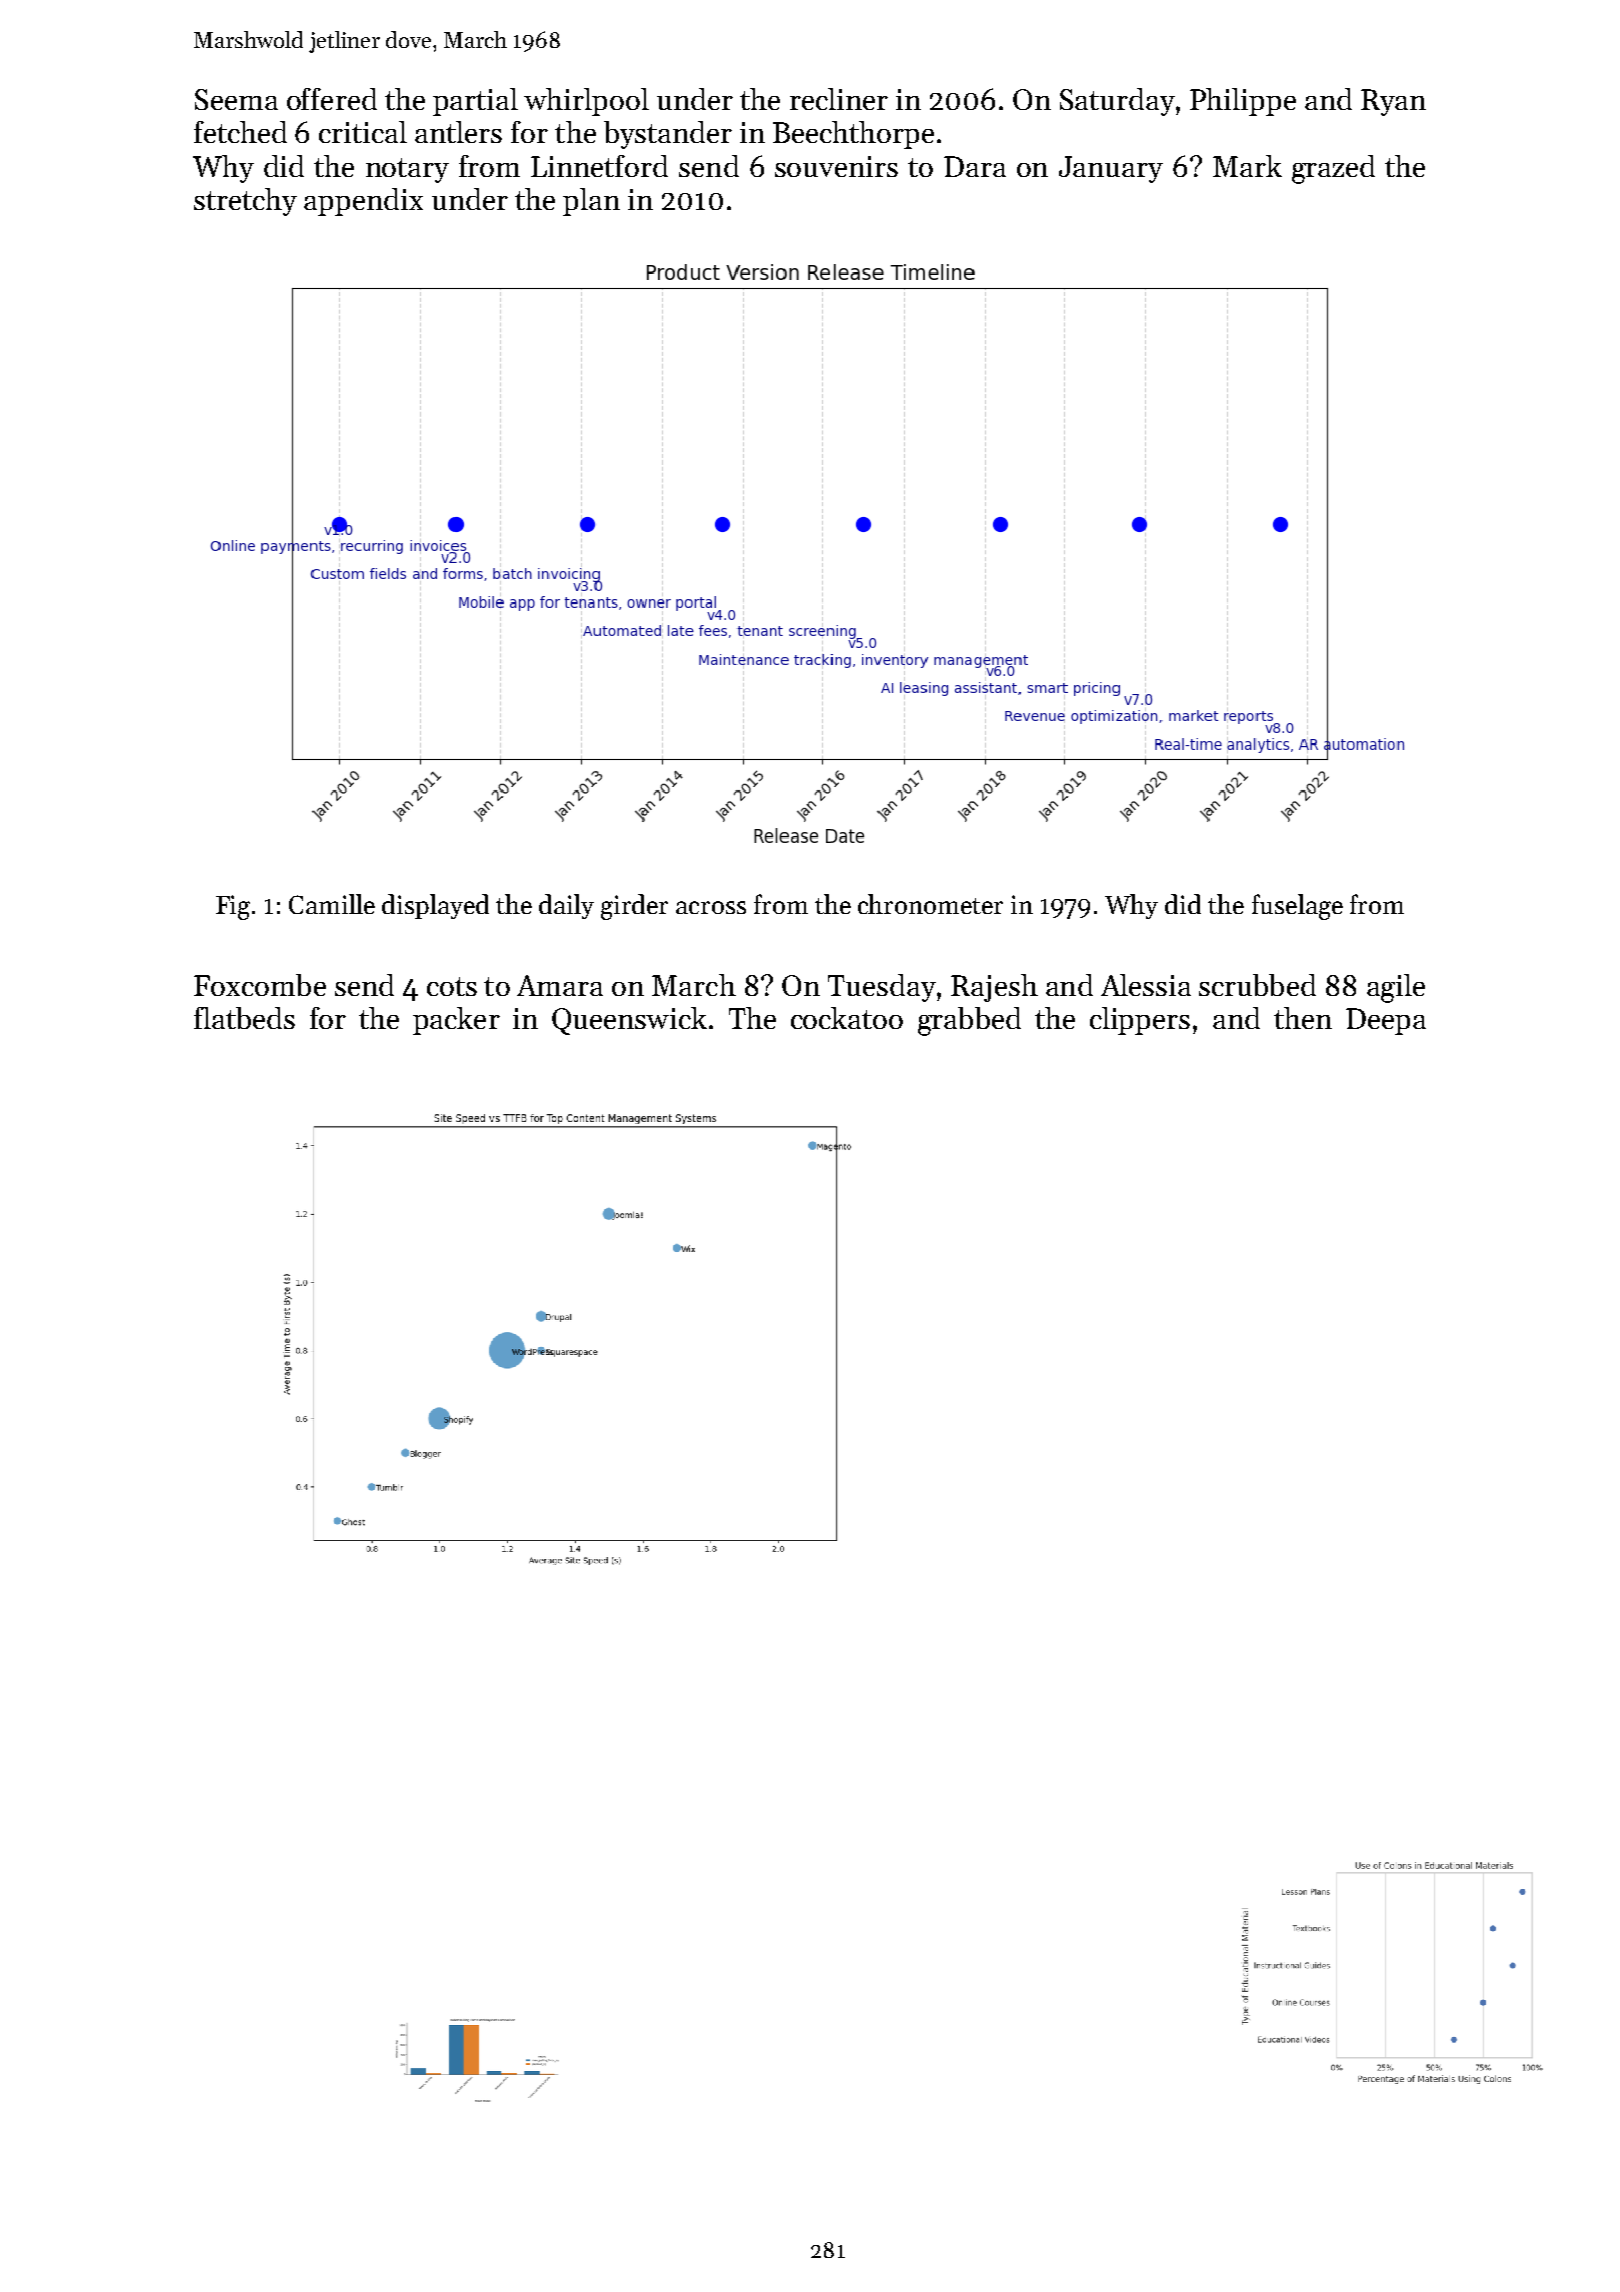 The image size is (1620, 2292). What do you see at coordinates (1303, 1018) in the screenshot?
I see `then` at bounding box center [1303, 1018].
